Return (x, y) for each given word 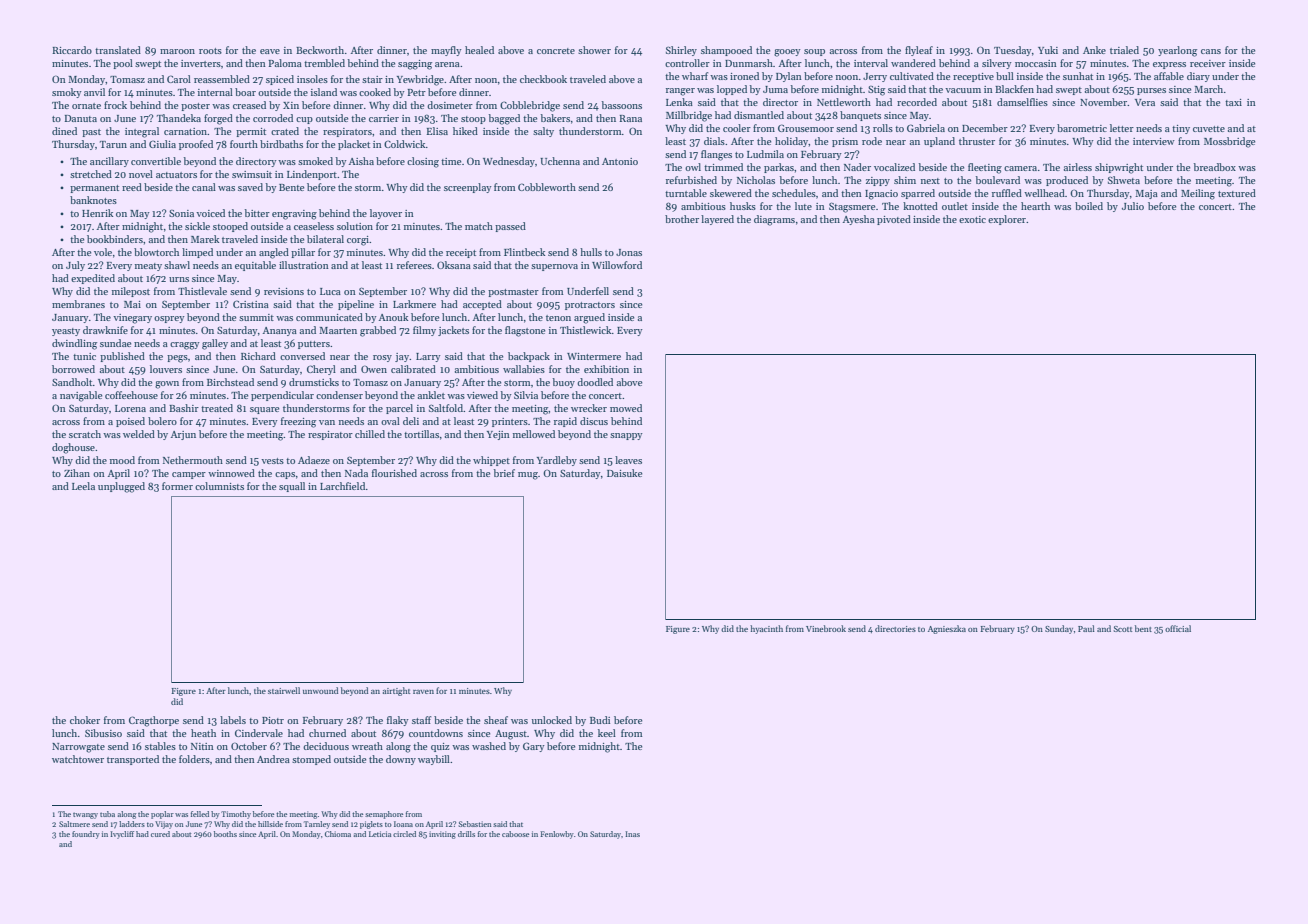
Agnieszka (947, 629)
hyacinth (766, 629)
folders (194, 759)
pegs (177, 359)
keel (607, 733)
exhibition (606, 369)
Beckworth (320, 50)
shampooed (726, 51)
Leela (83, 486)
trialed (1124, 50)
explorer (1007, 220)
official (1178, 628)
